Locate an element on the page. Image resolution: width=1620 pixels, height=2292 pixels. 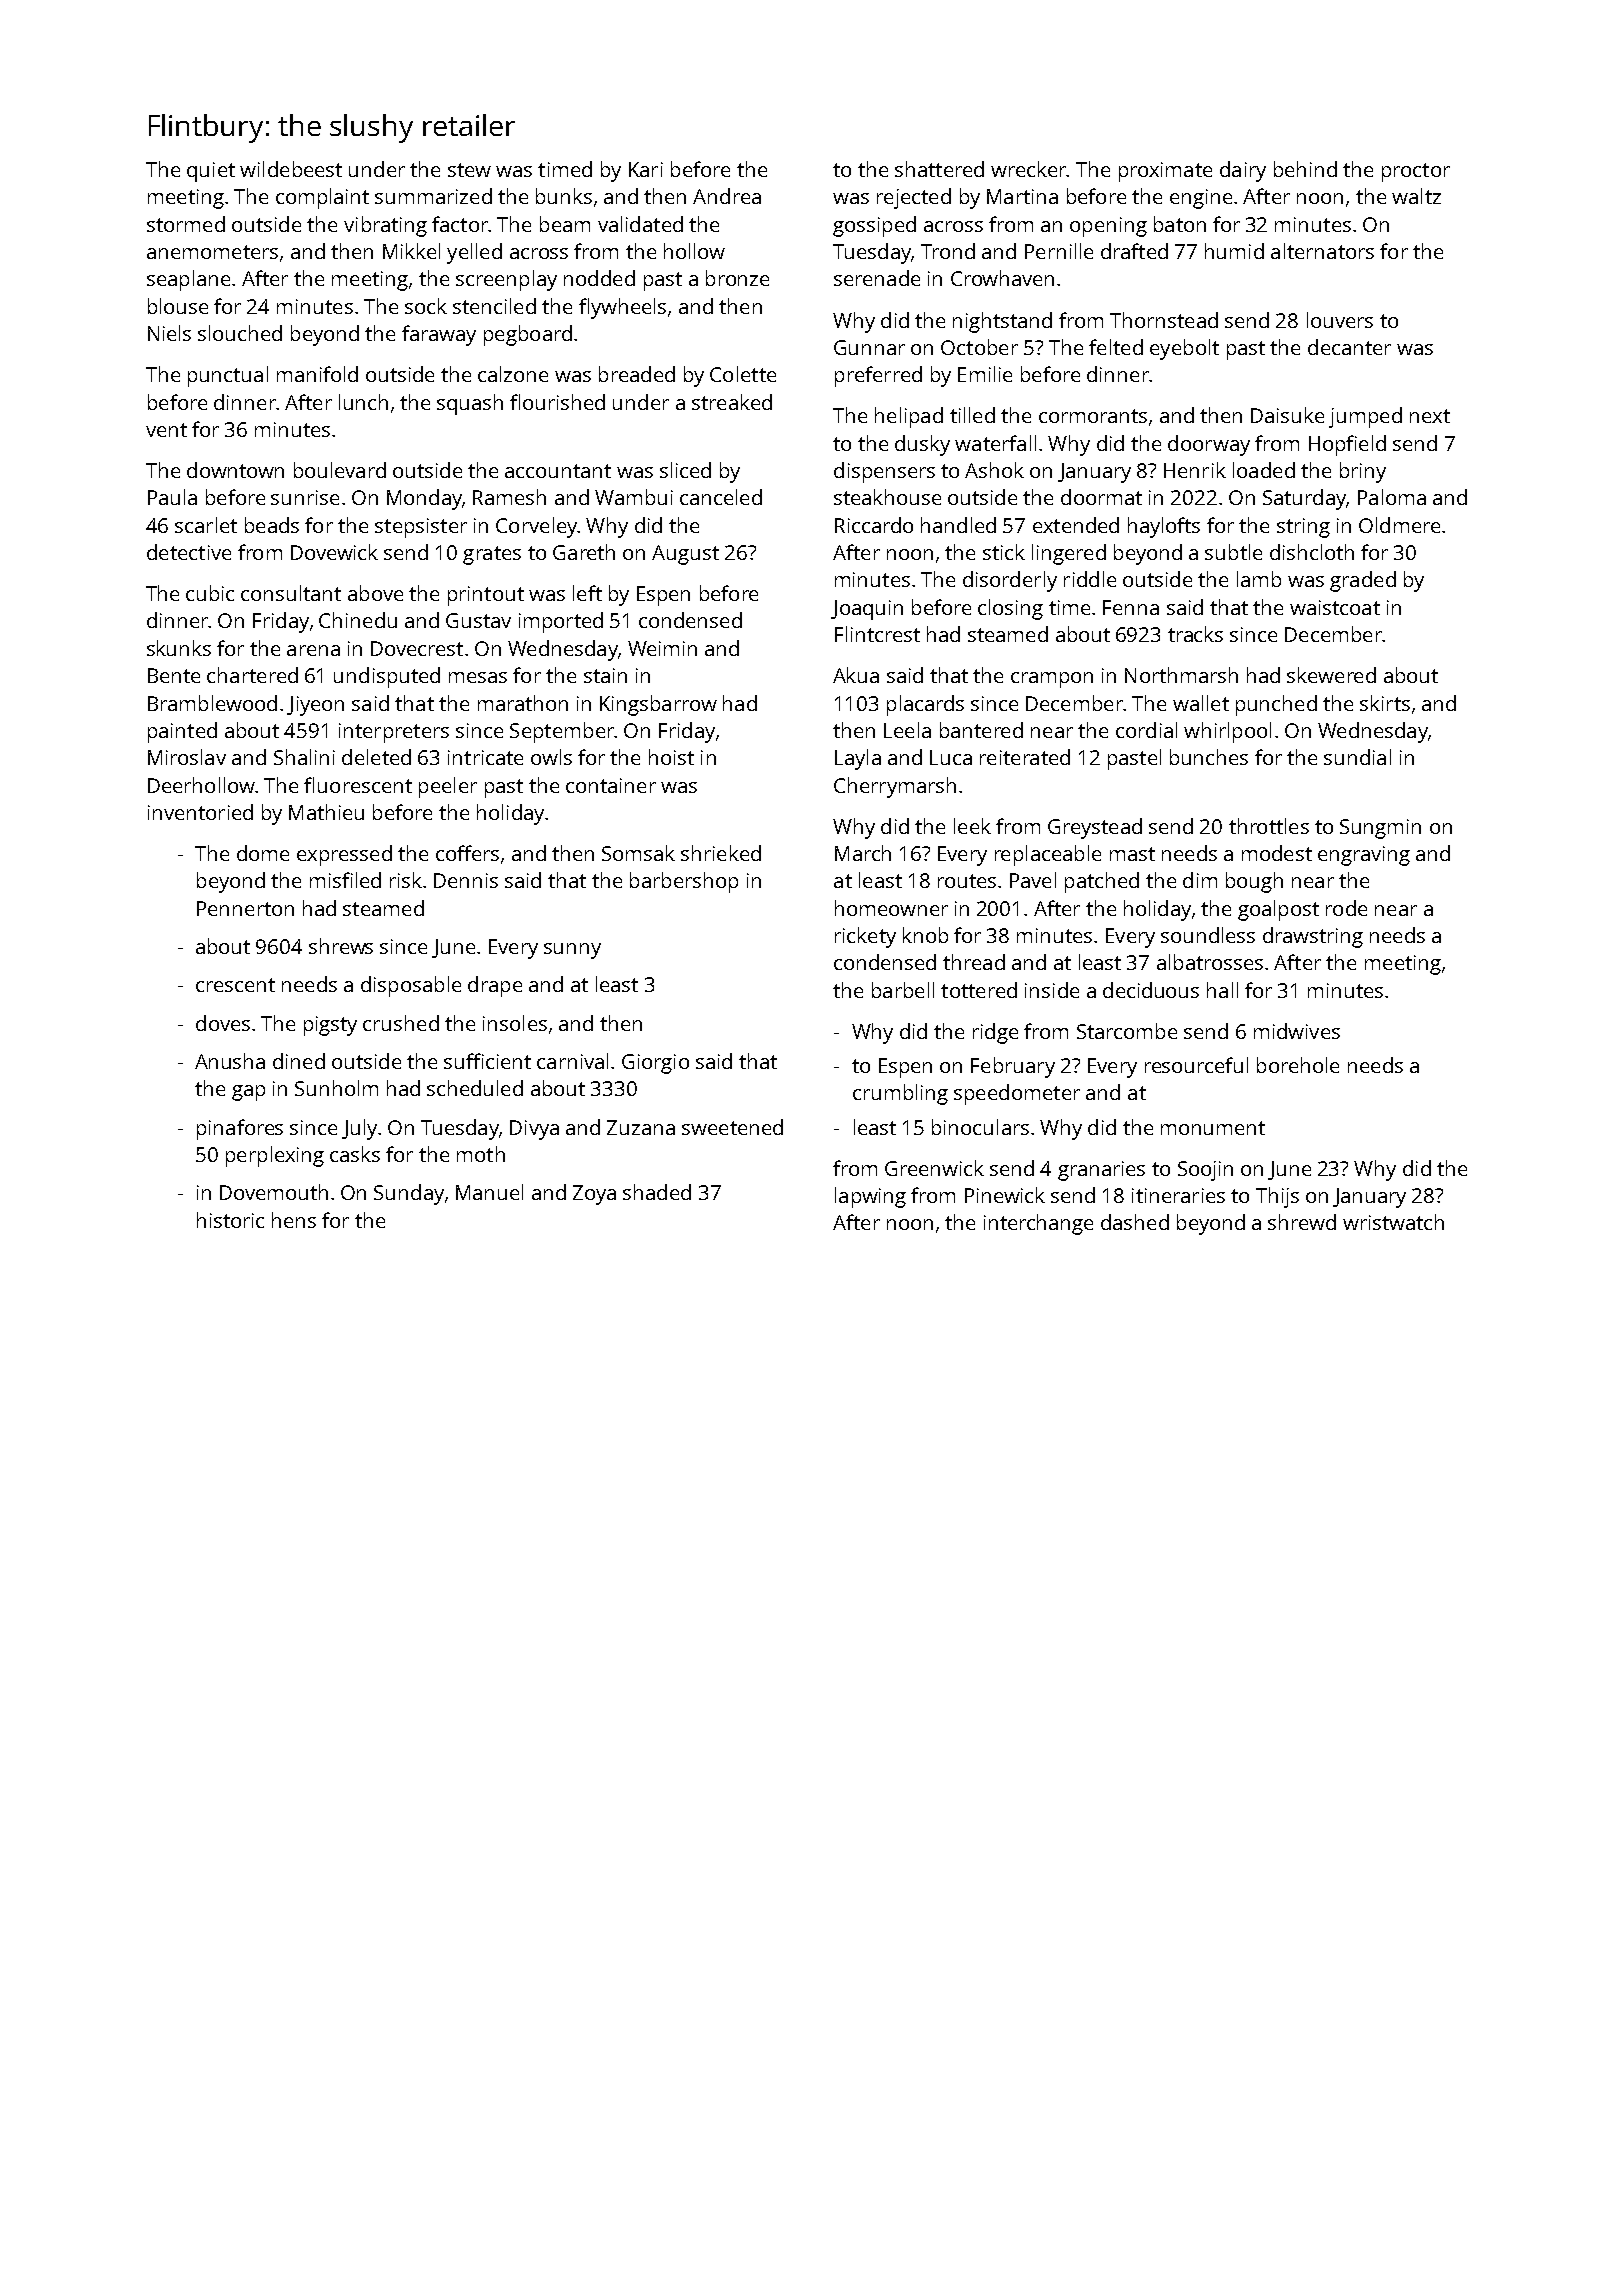
Flintcrest is located at coordinates (877, 634).
